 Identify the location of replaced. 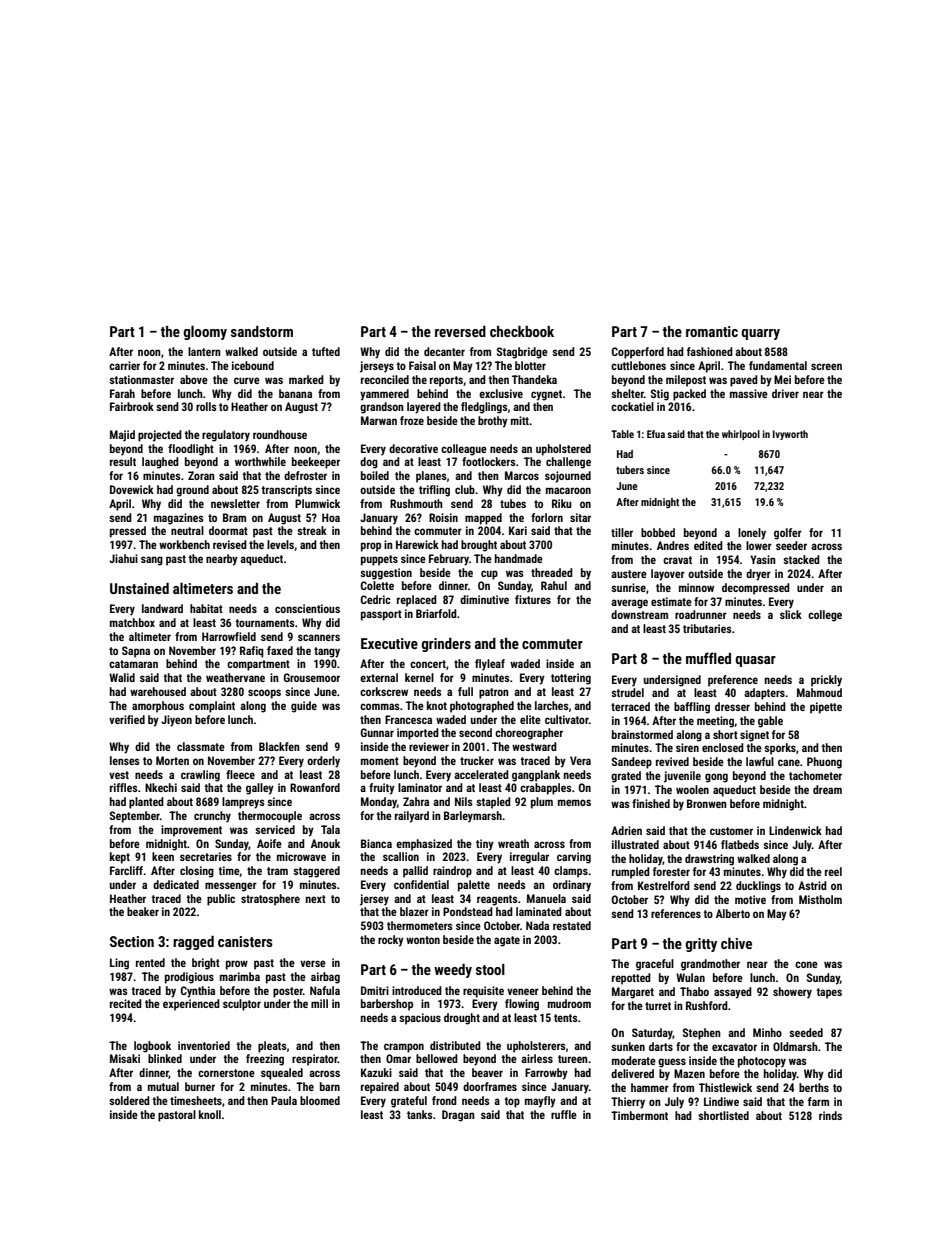
(417, 601).
